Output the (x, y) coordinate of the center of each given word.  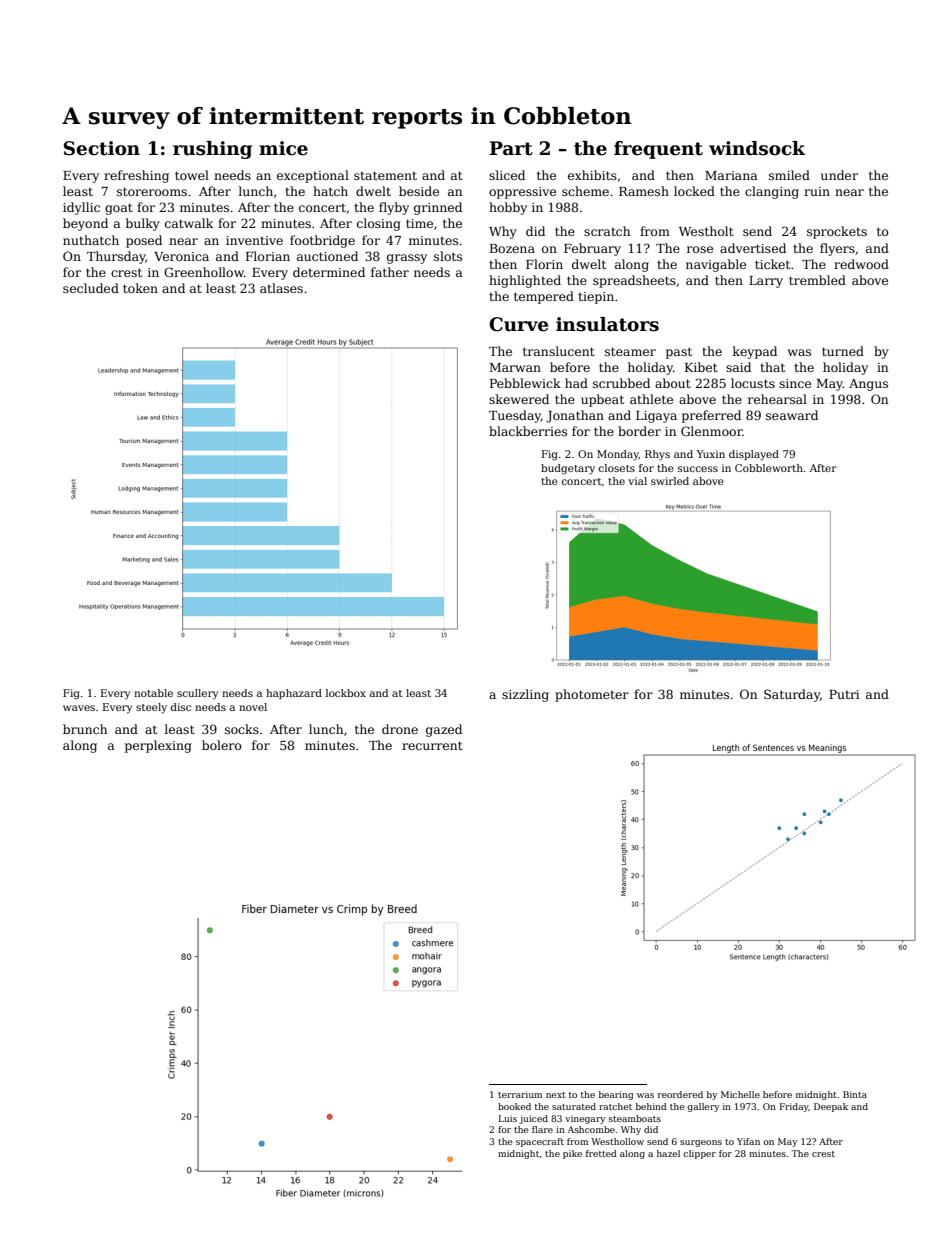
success (698, 469)
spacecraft (540, 1142)
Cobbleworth (769, 468)
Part (511, 148)
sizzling (525, 695)
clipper (699, 1154)
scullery (197, 694)
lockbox (346, 693)
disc (181, 707)
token (140, 288)
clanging (772, 192)
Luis (508, 1118)
